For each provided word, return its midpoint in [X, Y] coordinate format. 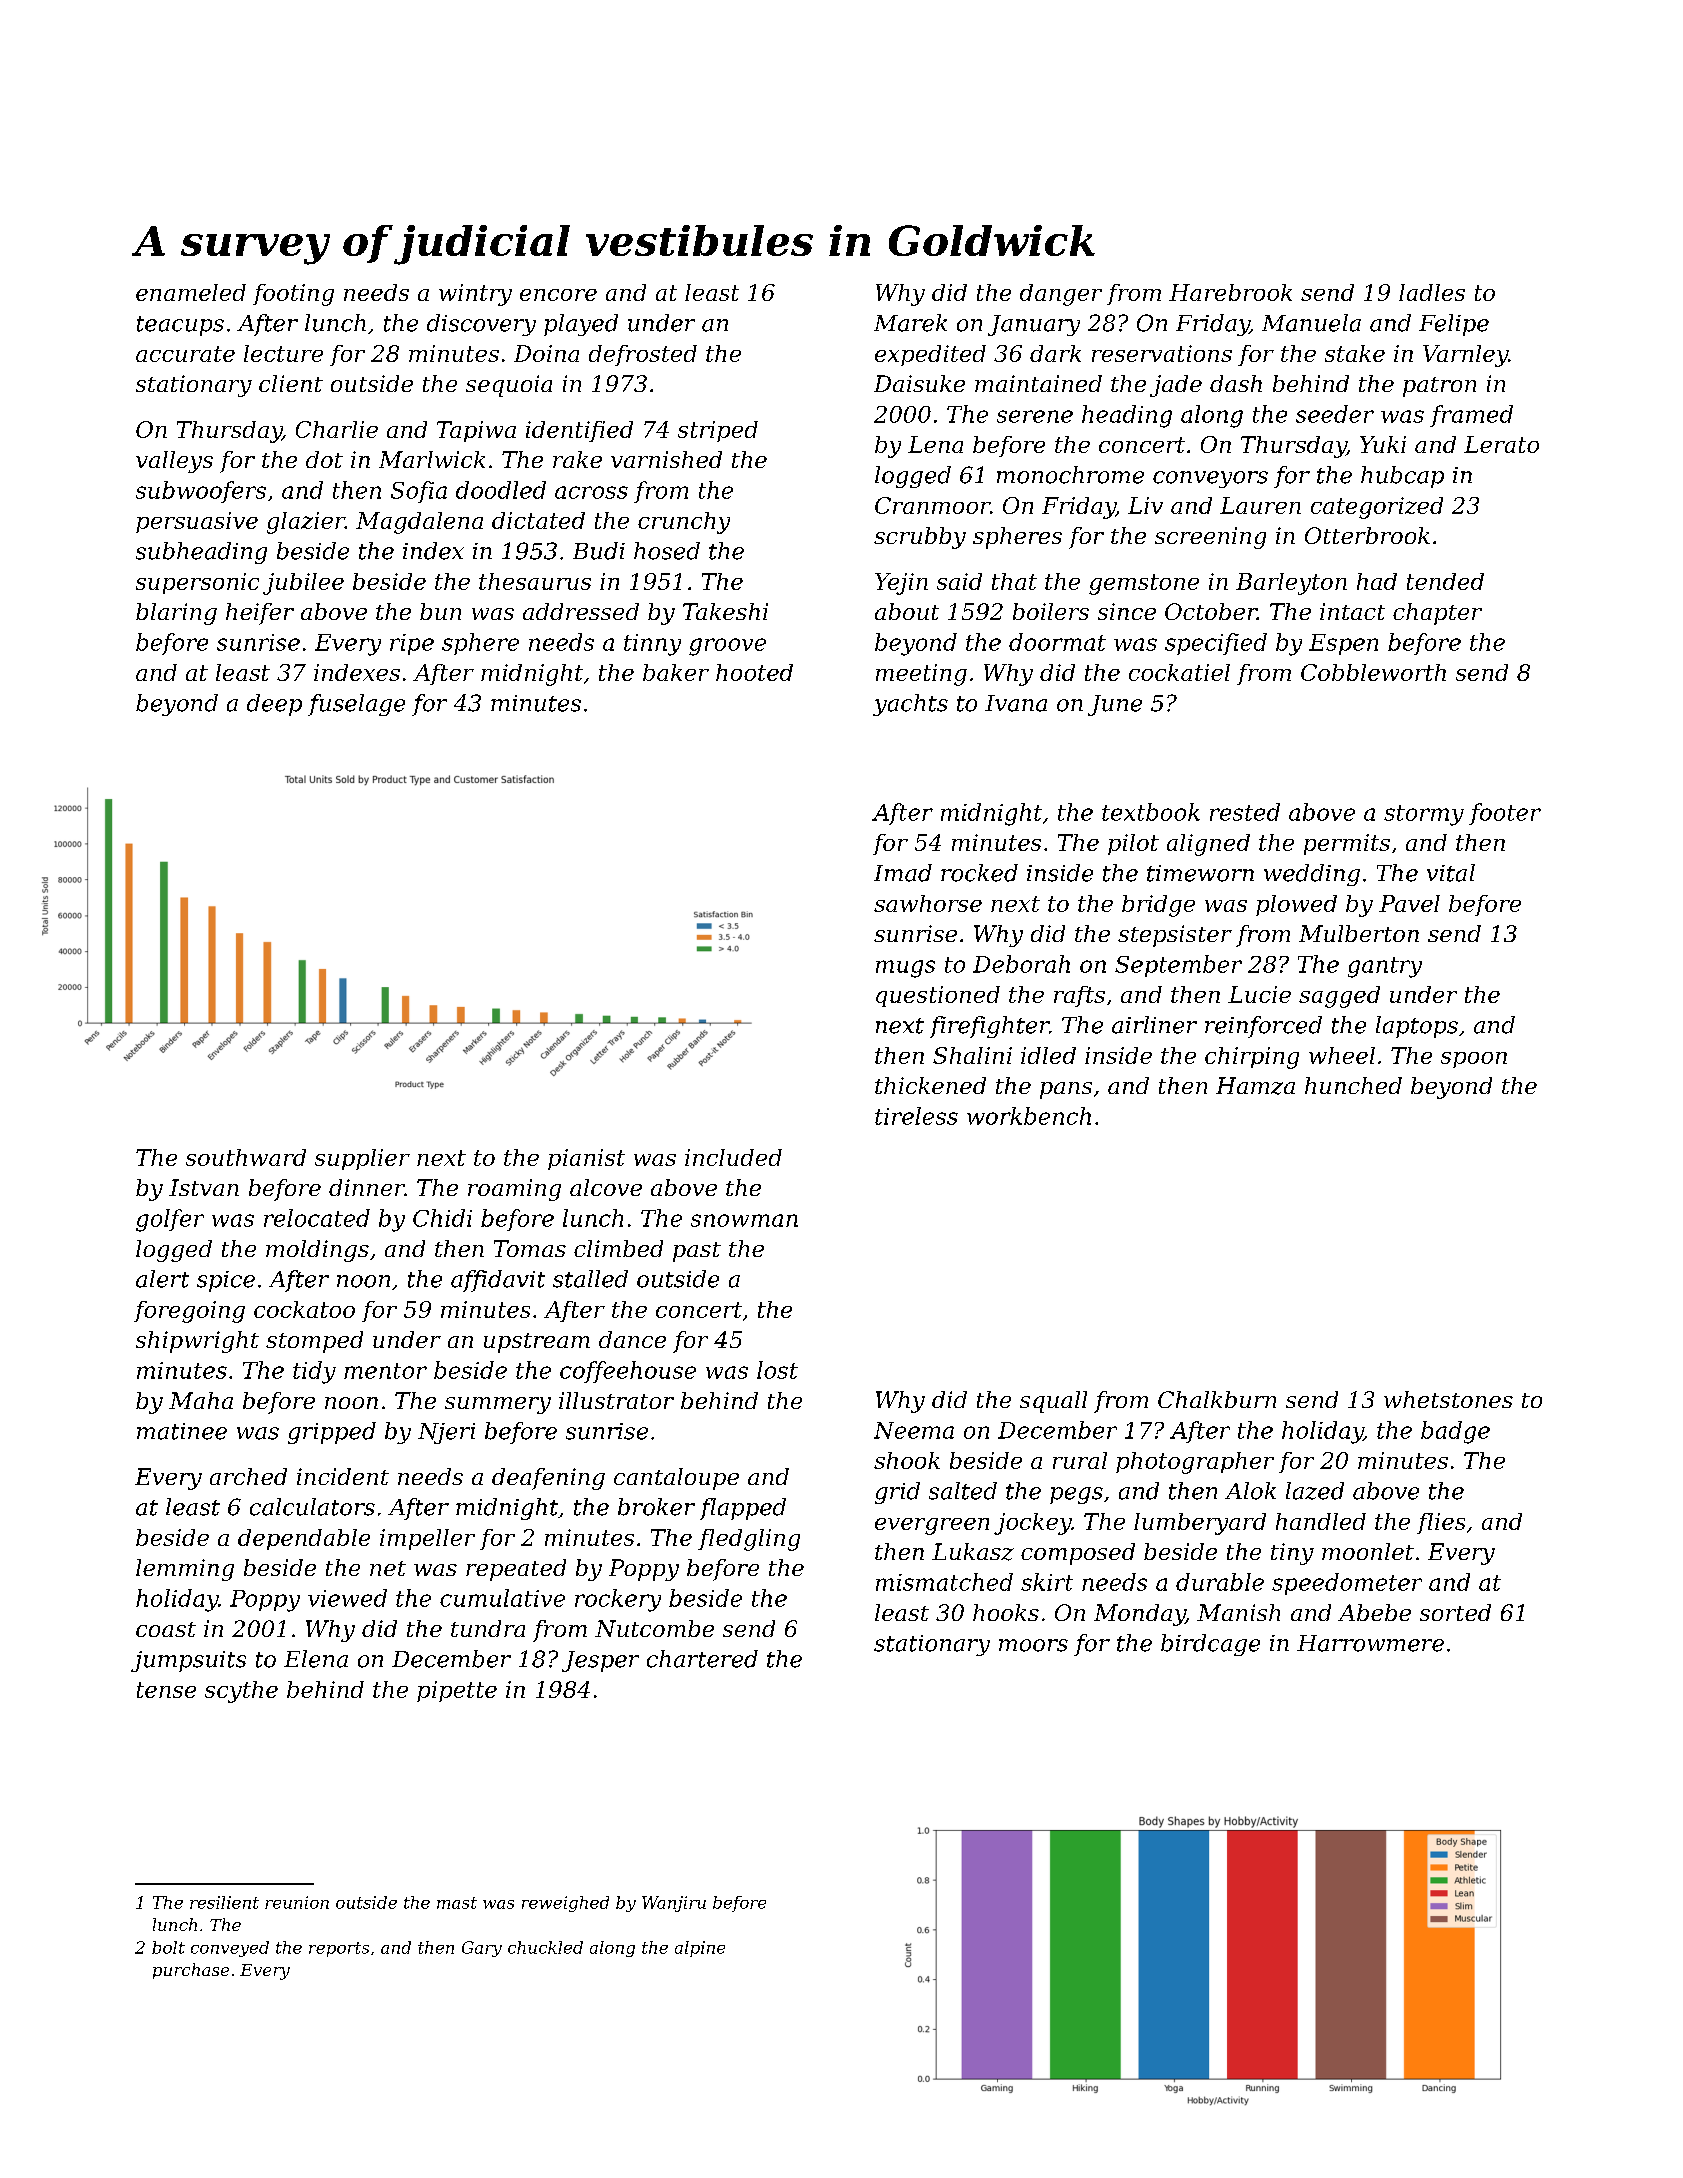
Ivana [1016, 703]
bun [440, 611]
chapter [1437, 614]
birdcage [1210, 1645]
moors [1033, 1645]
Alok [1250, 1491]
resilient [224, 1902]
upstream [537, 1343]
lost [777, 1370]
